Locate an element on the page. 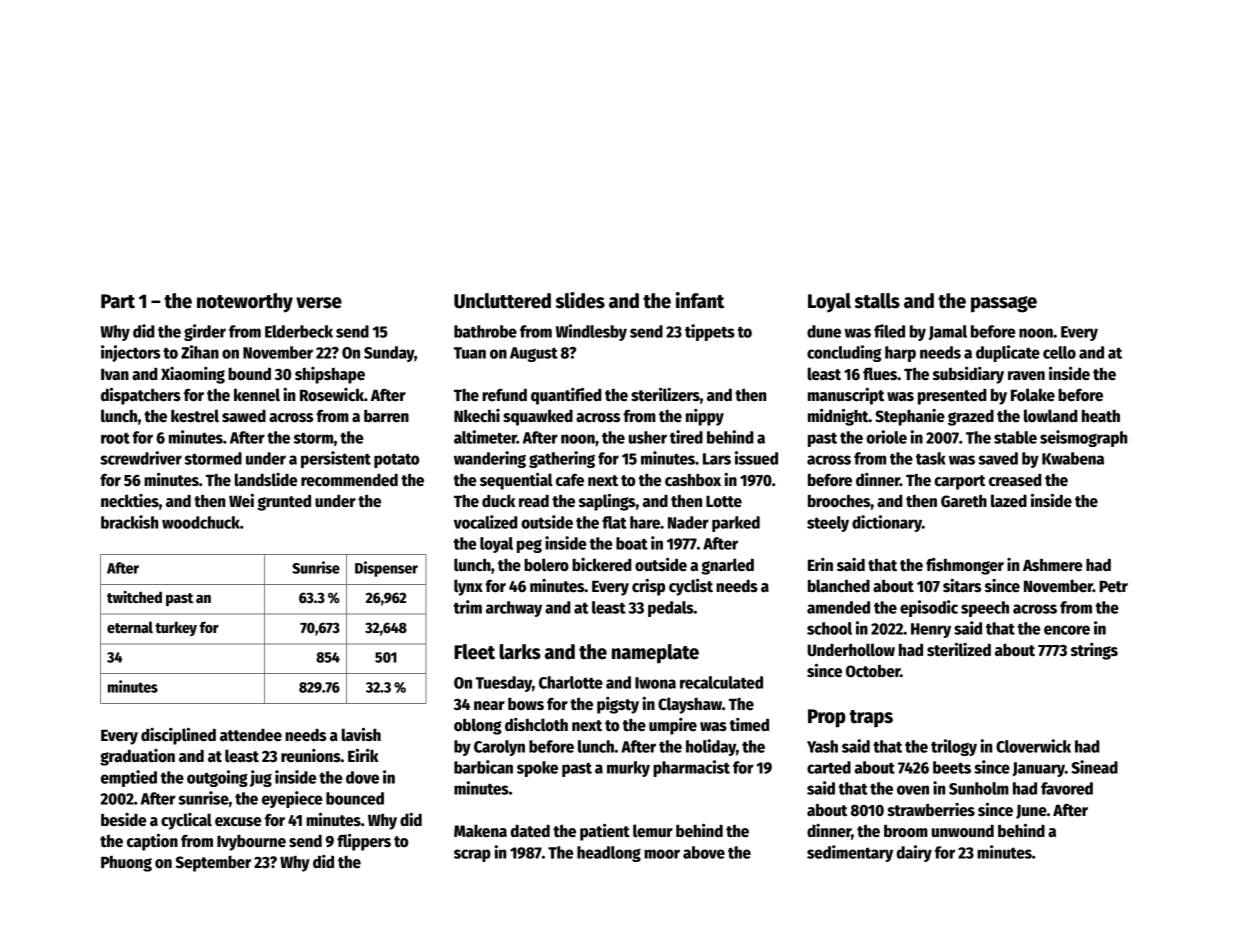 The height and width of the image is (952, 1233). brooches is located at coordinates (839, 501).
